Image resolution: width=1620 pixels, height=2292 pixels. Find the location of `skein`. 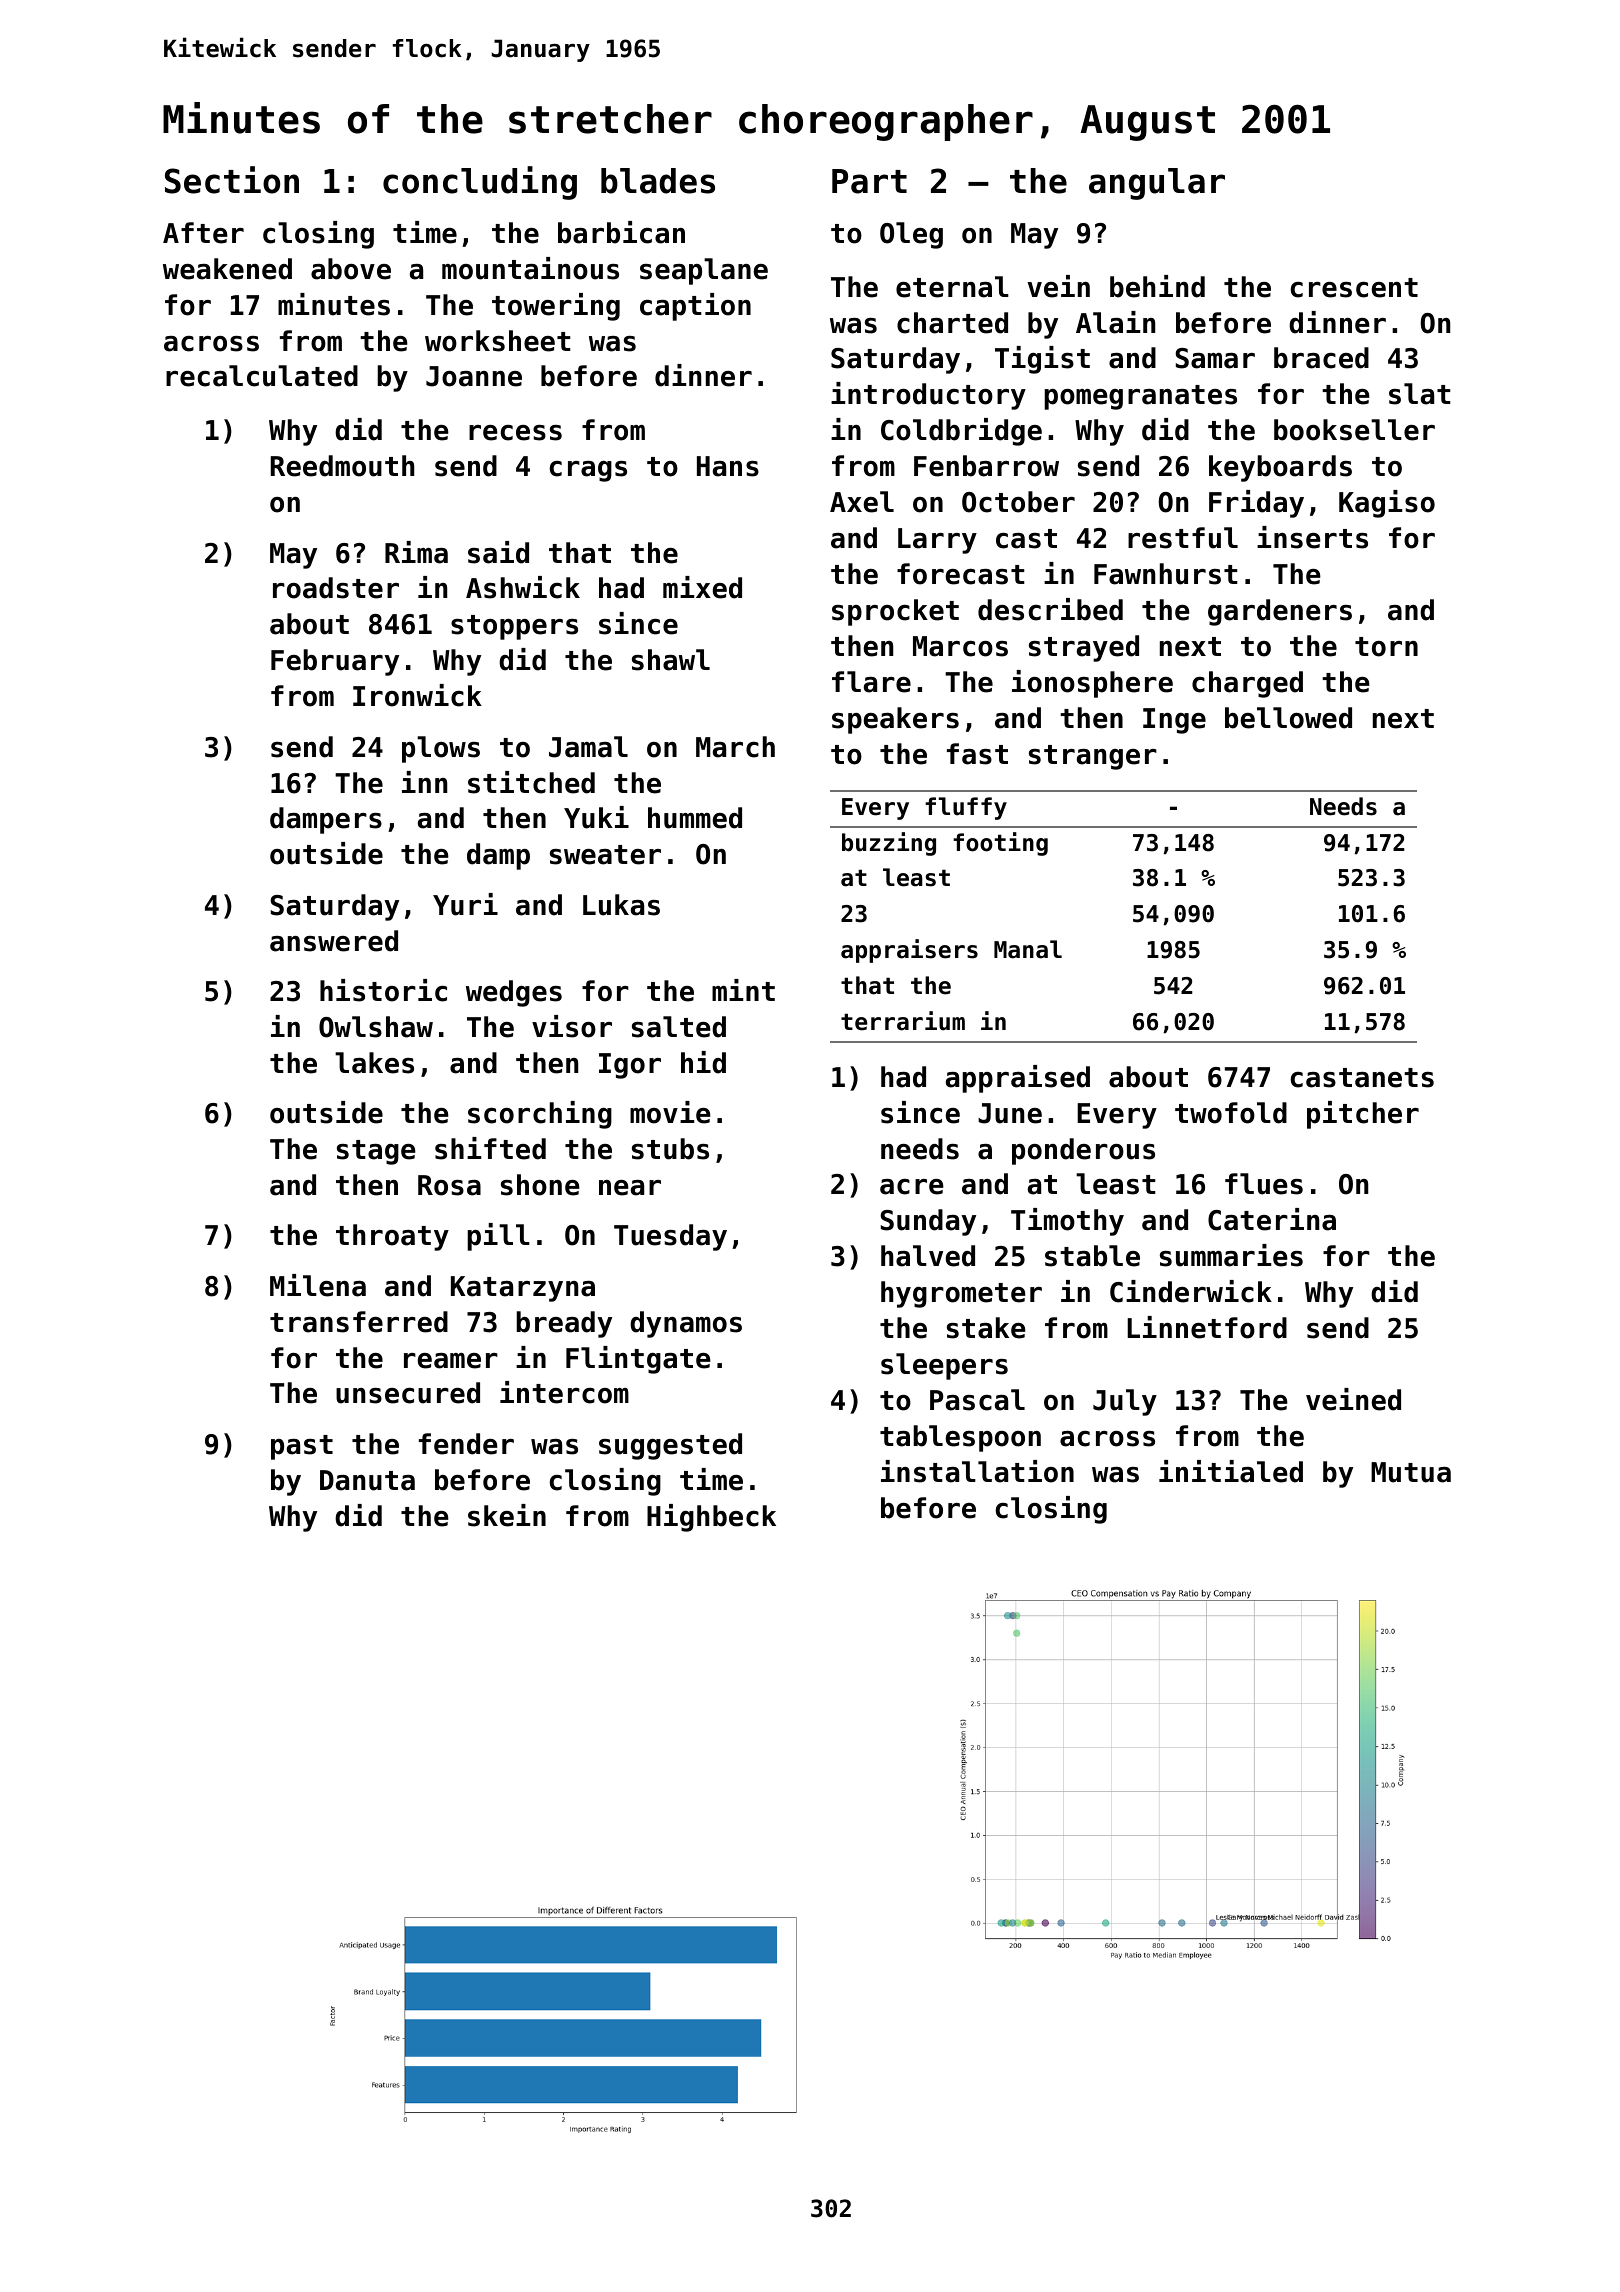

skein is located at coordinates (507, 1515).
